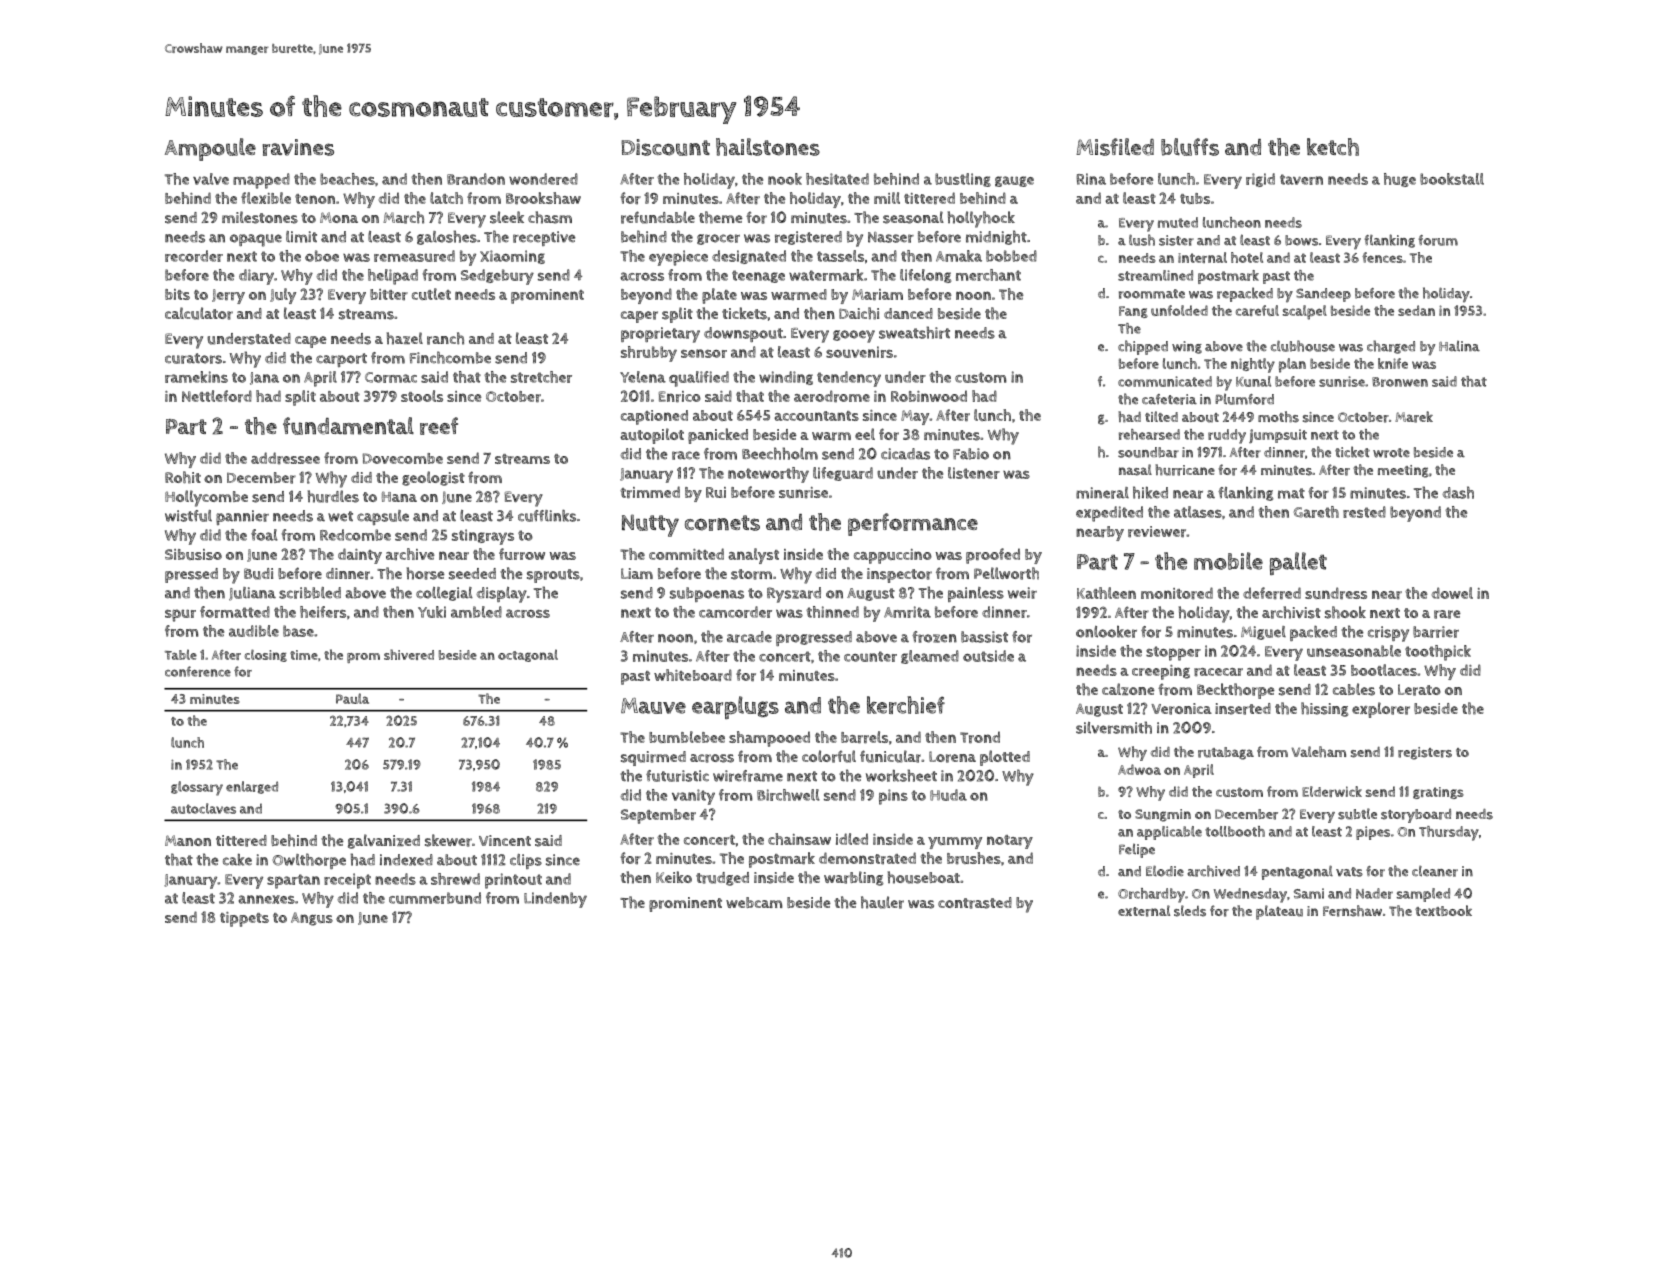 This document has height=1285, width=1663. Describe the element at coordinates (1190, 147) in the document. I see `bluffs` at that location.
